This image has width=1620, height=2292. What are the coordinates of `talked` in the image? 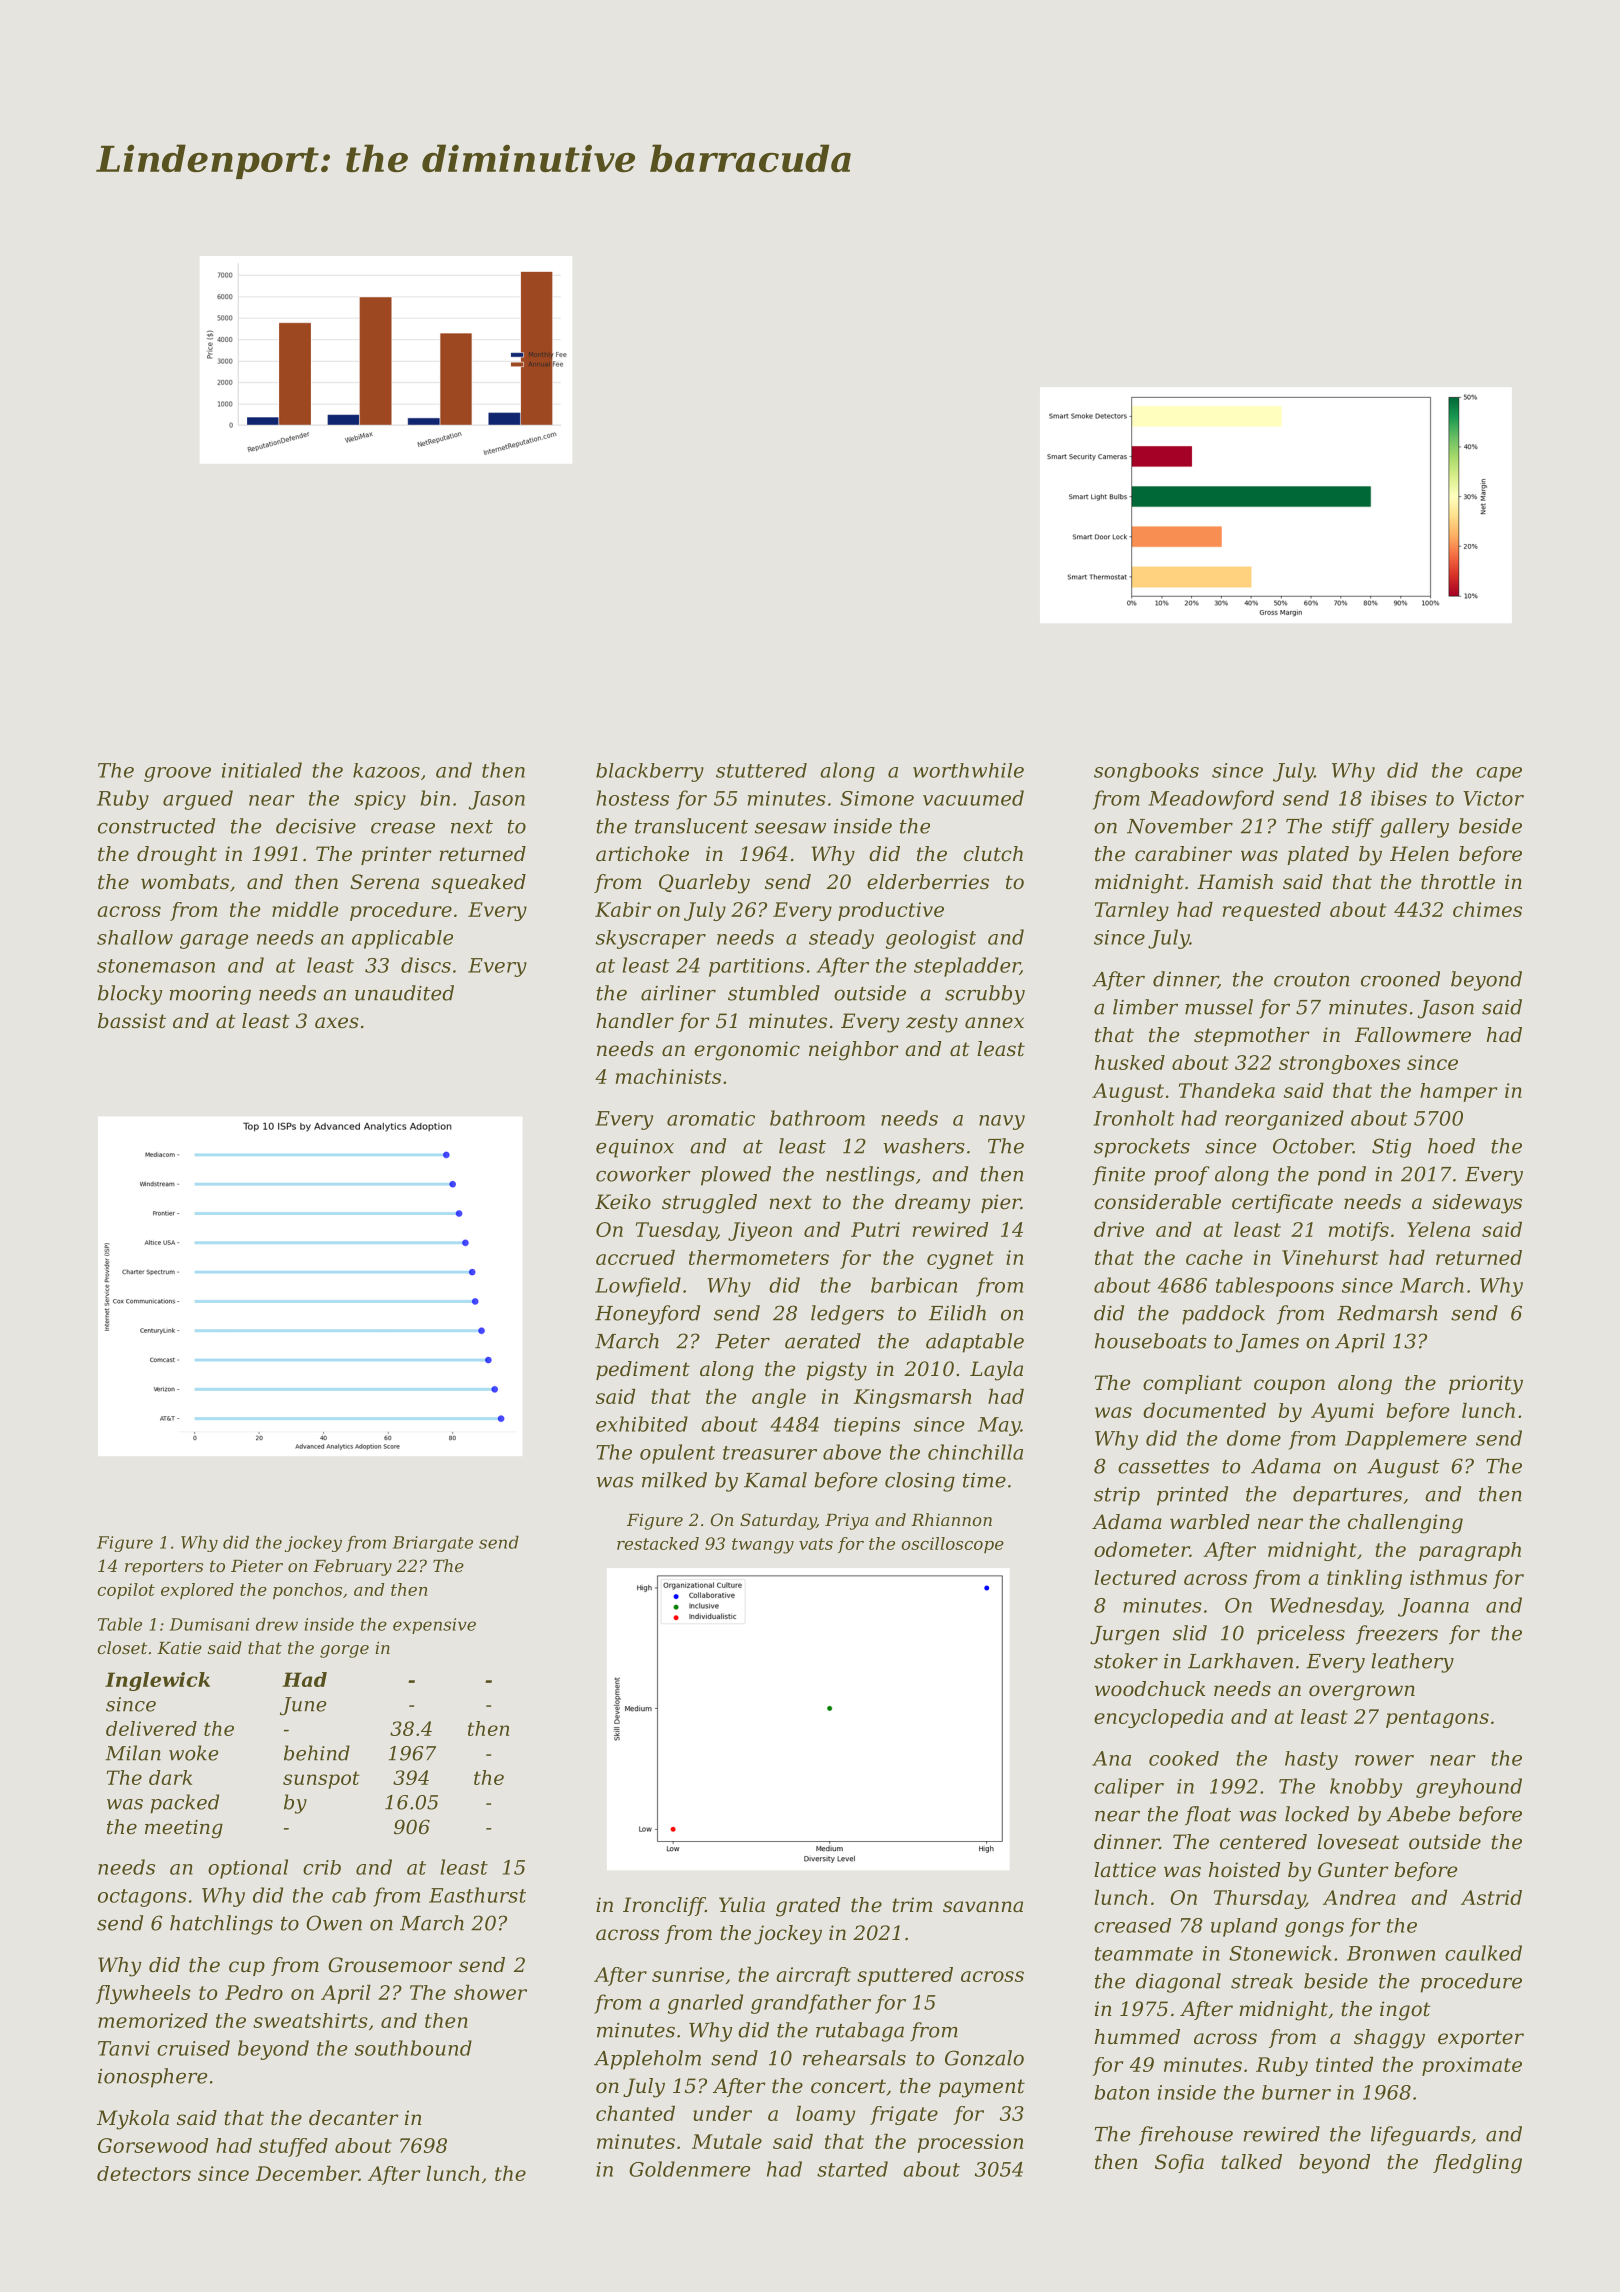 It's located at (1251, 2162).
